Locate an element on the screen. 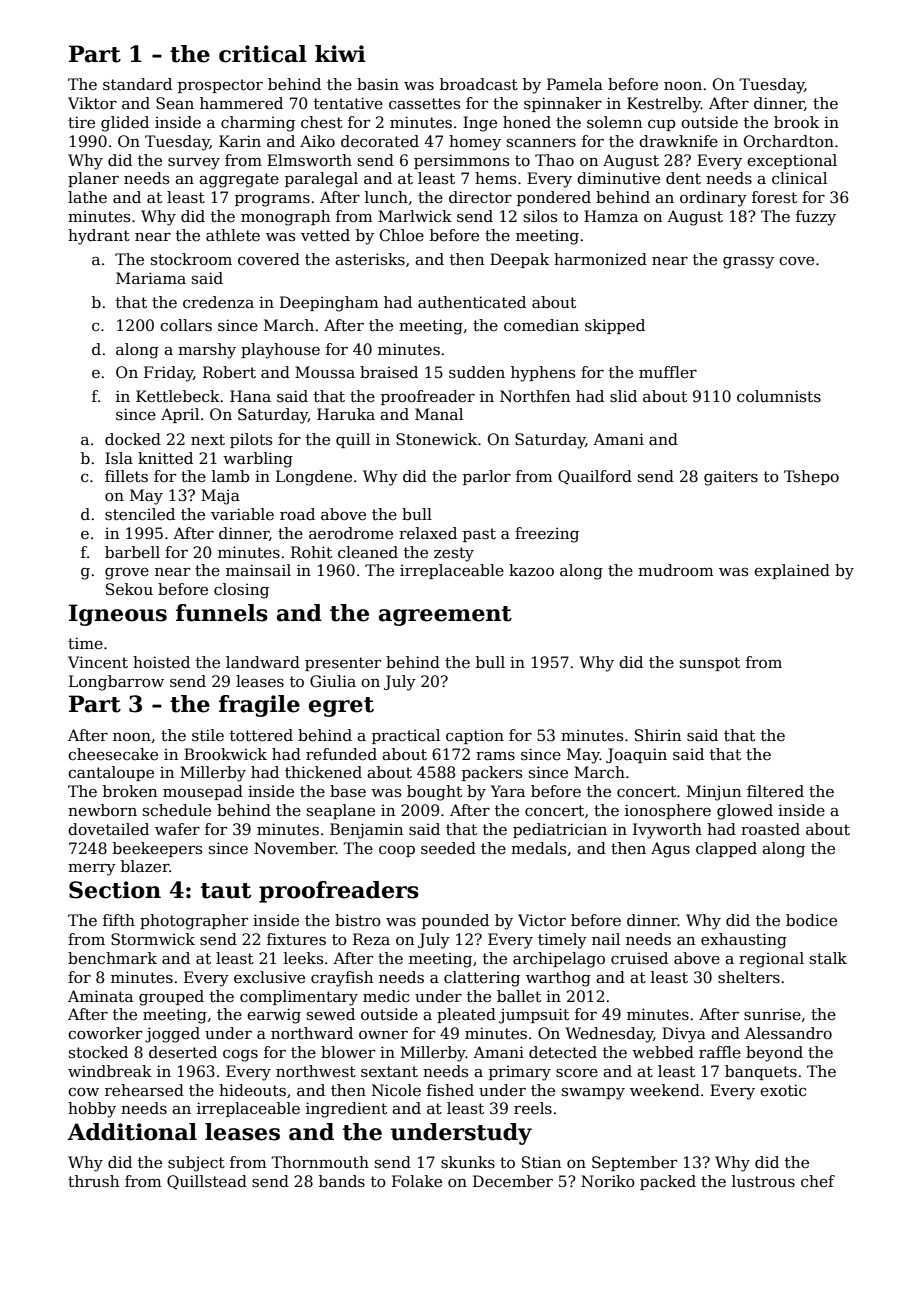 The height and width of the screenshot is (1308, 924). regional is located at coordinates (771, 960).
